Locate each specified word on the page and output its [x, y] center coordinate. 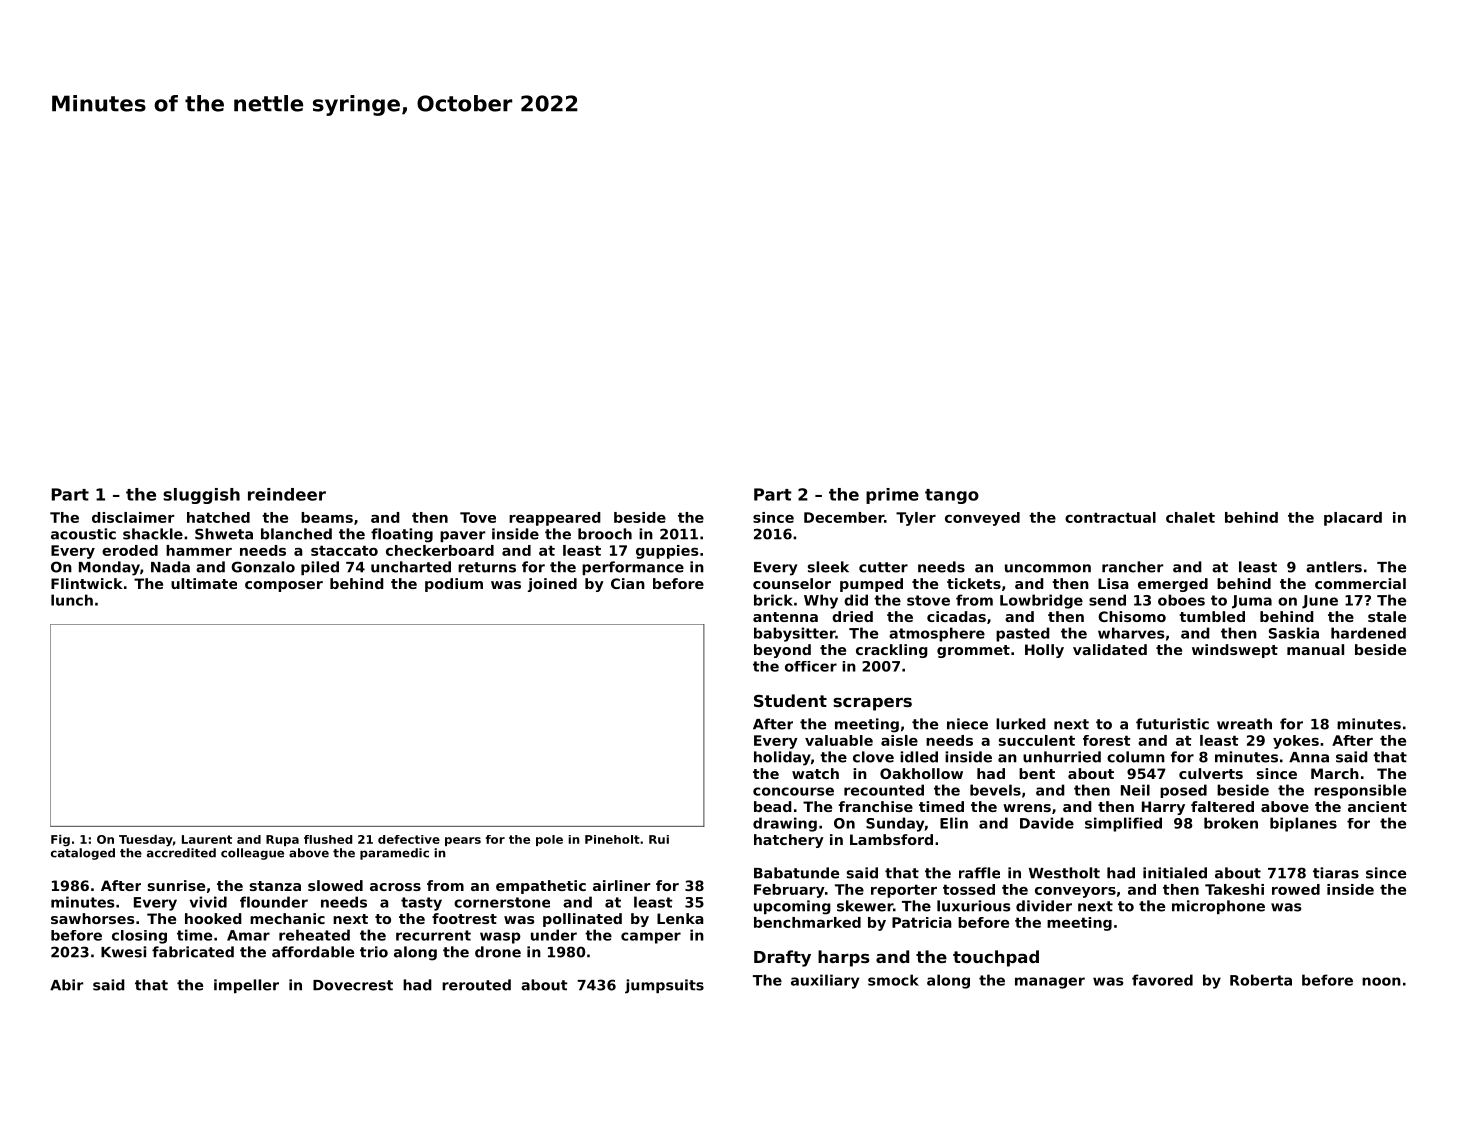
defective [409, 839]
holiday [782, 758]
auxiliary [825, 981]
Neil [1135, 790]
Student [790, 700]
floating [402, 535]
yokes [1296, 742]
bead [773, 806]
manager [1050, 983]
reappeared [555, 519]
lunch [72, 600]
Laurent [207, 839]
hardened [1368, 633]
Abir [66, 985]
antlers [1334, 567]
